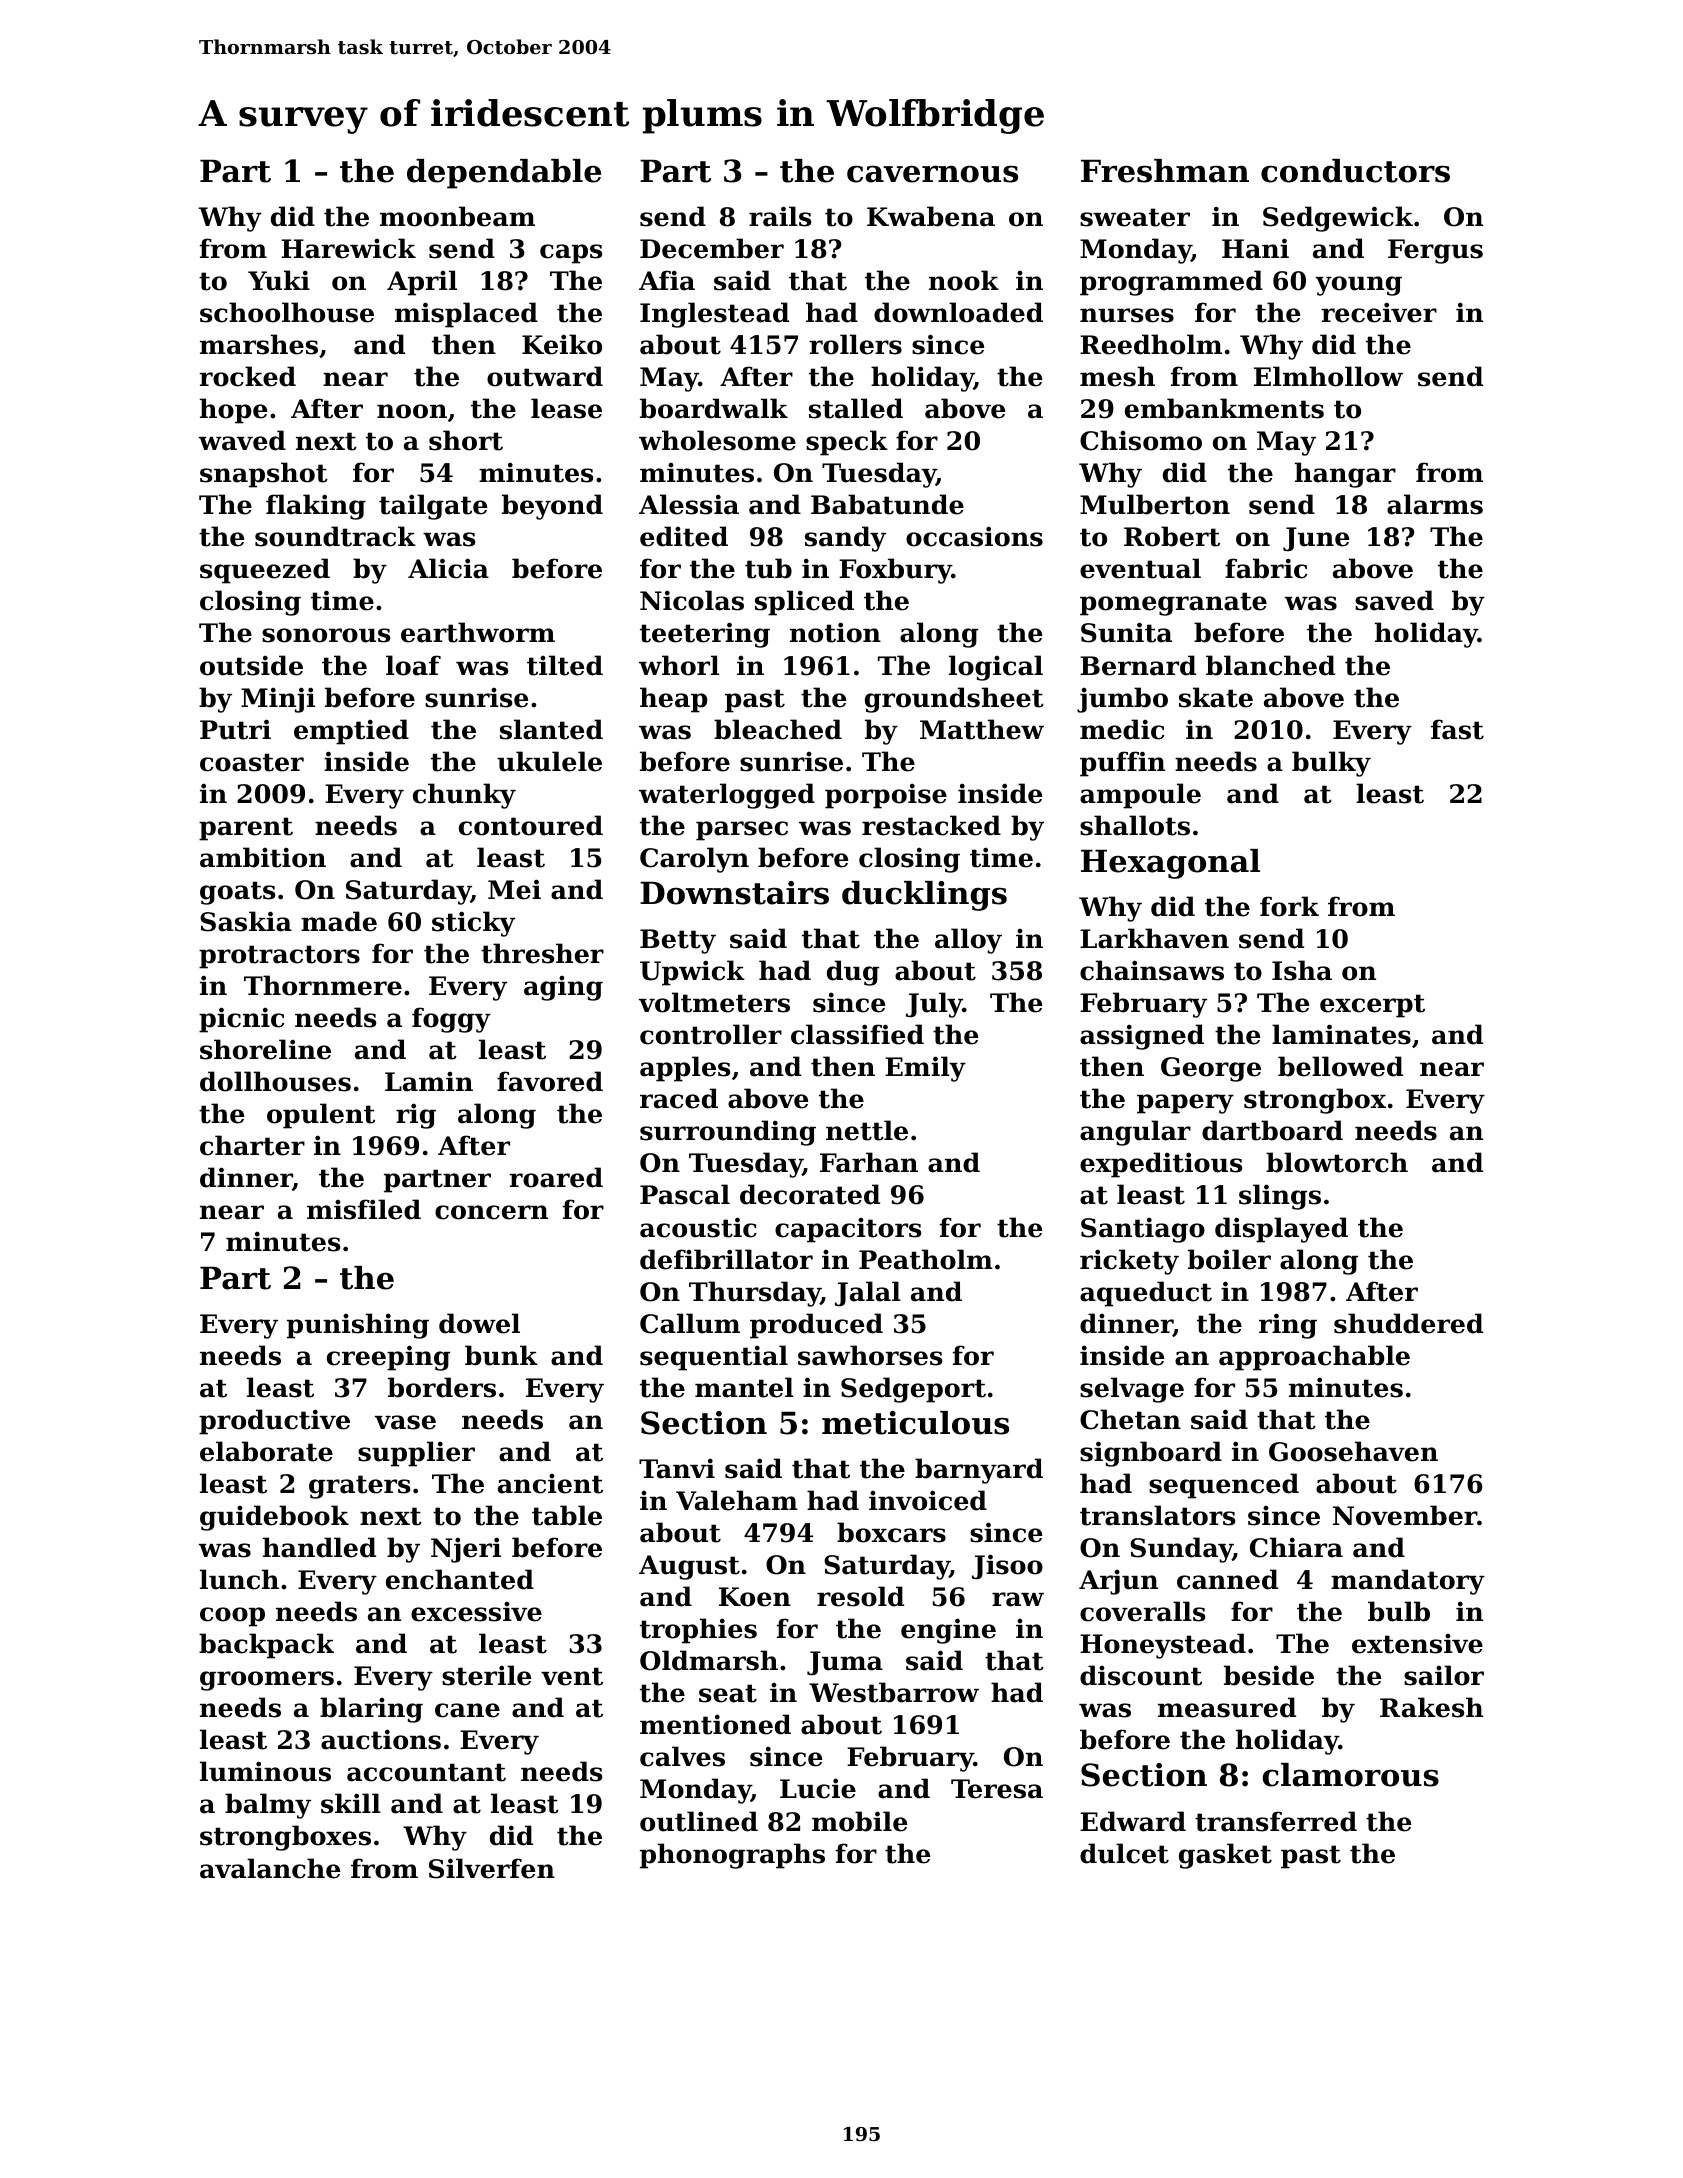 Image resolution: width=1683 pixels, height=2178 pixels. Describe the element at coordinates (932, 174) in the screenshot. I see `cavernous` at that location.
